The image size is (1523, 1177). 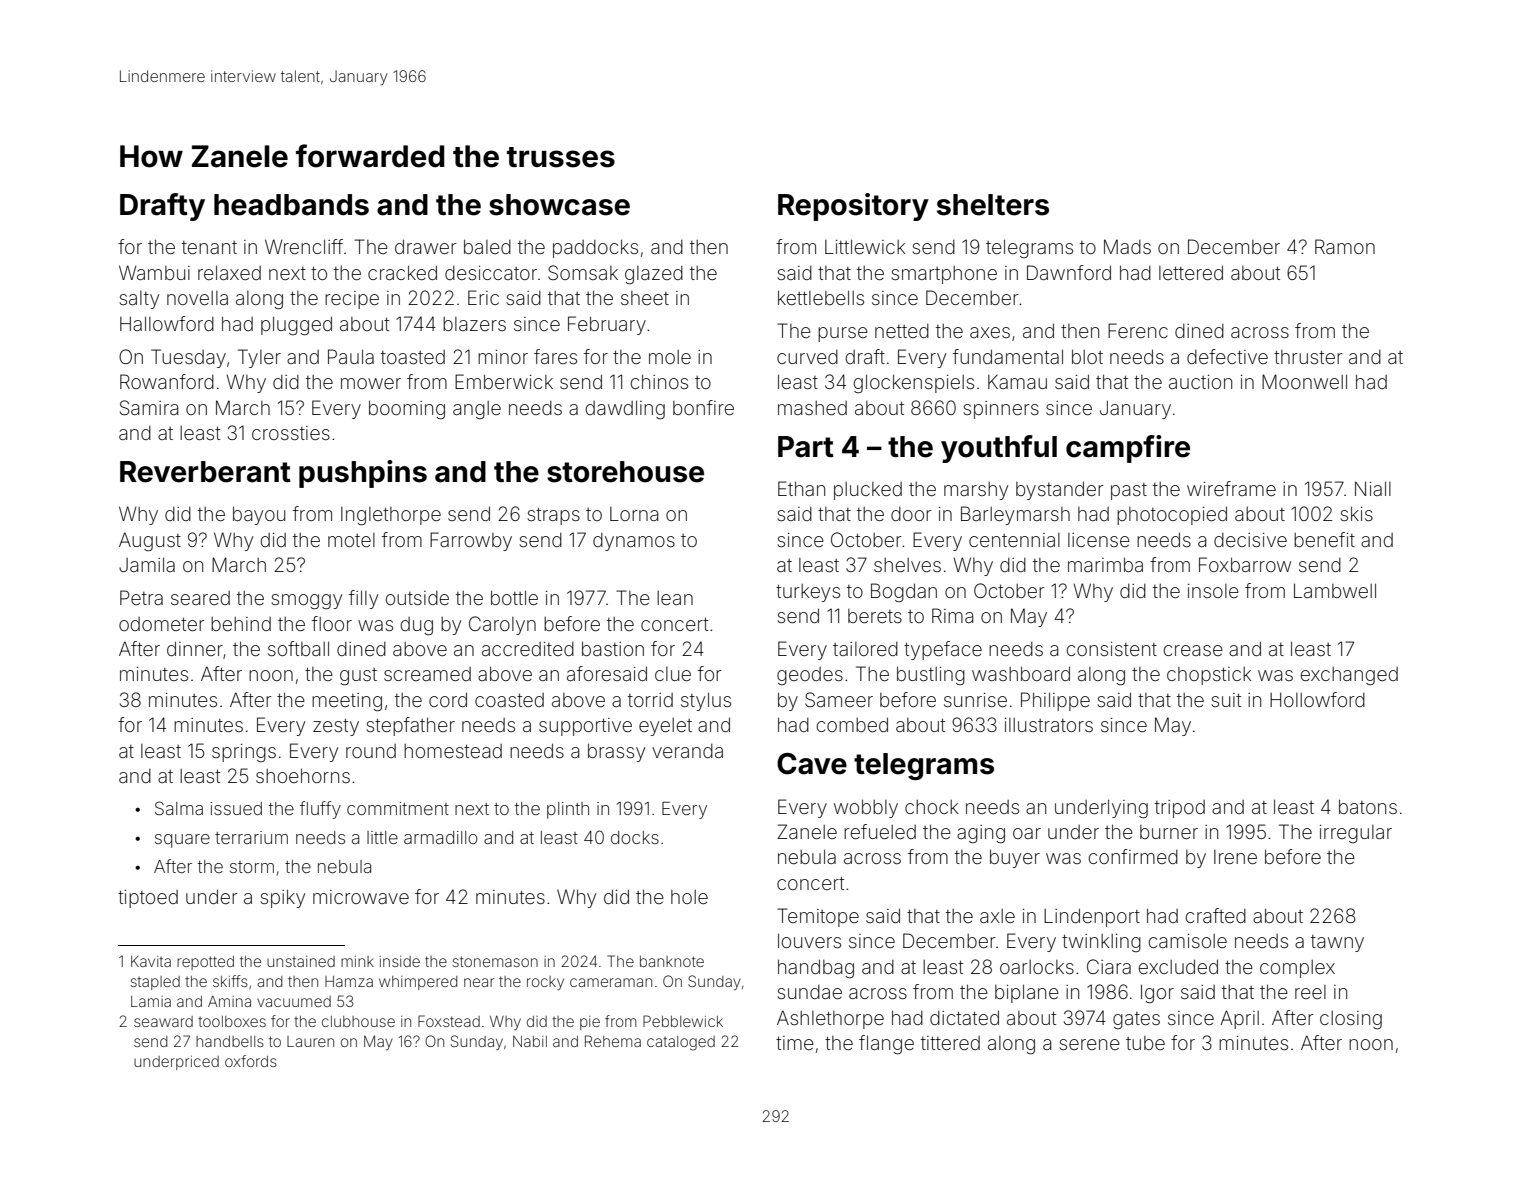 I want to click on Wambui, so click(x=154, y=272).
